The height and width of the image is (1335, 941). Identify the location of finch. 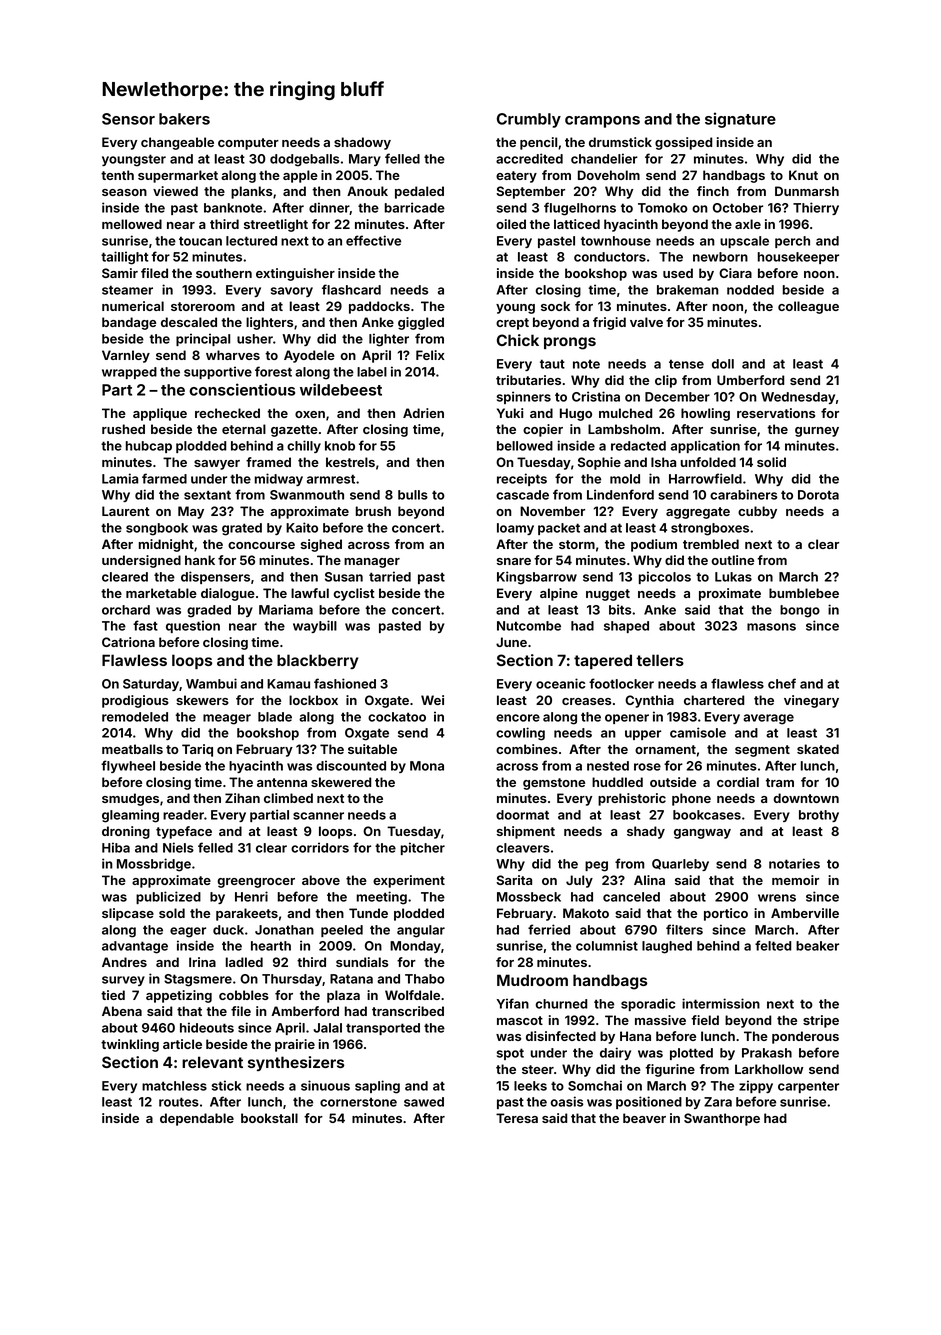
(713, 191).
